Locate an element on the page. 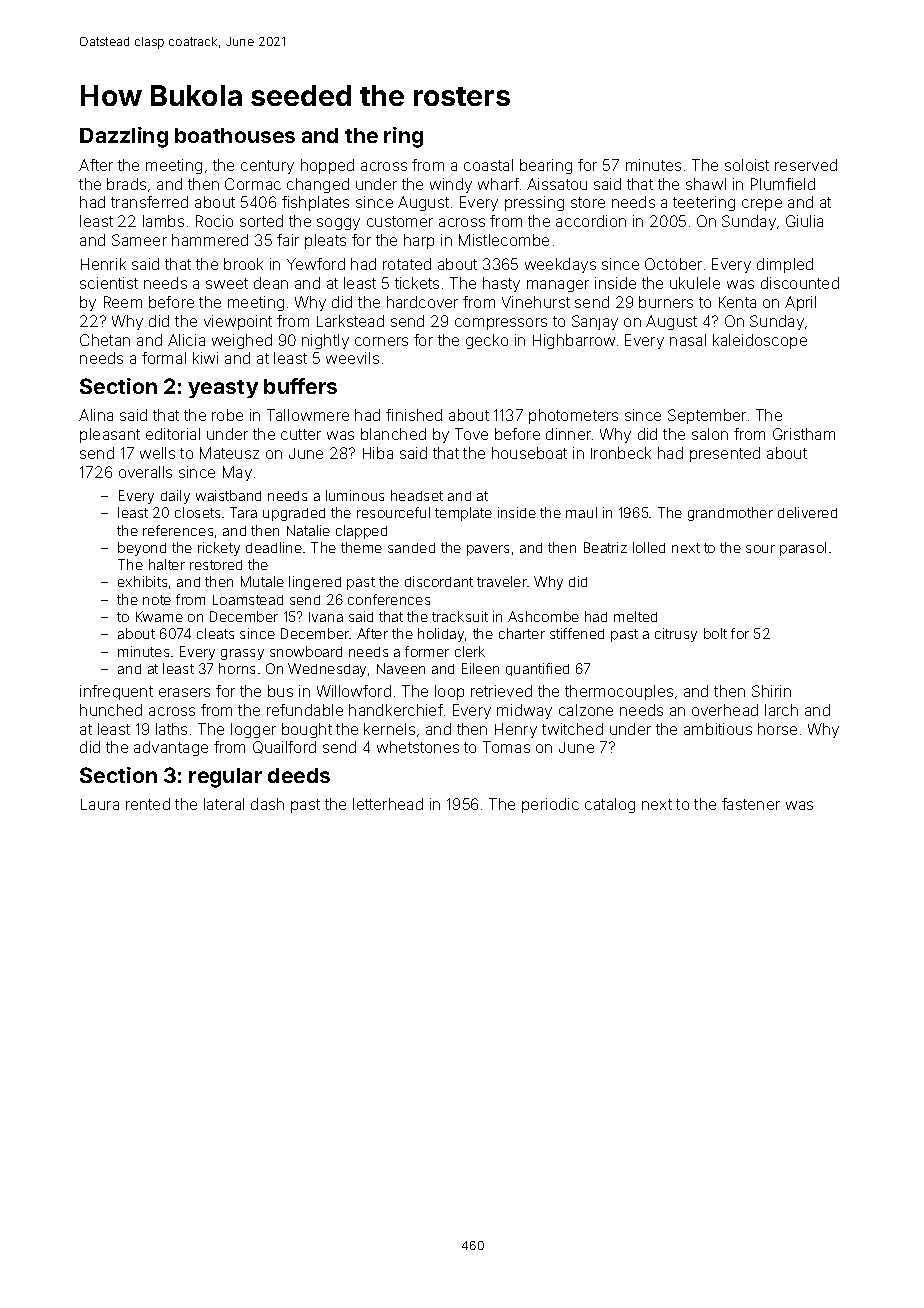 Image resolution: width=924 pixels, height=1308 pixels. century is located at coordinates (267, 167).
